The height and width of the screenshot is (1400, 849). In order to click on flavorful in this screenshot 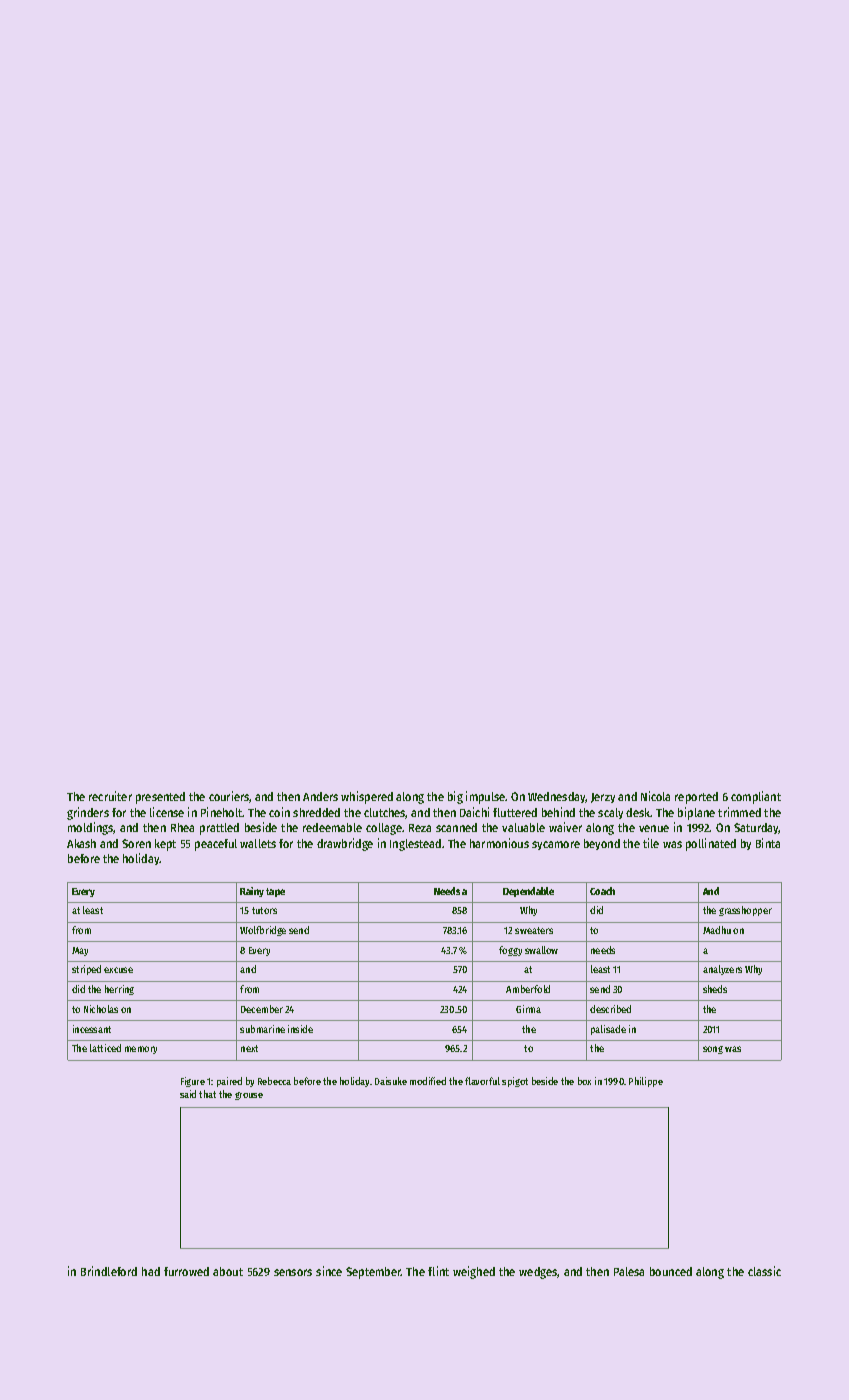, I will do `click(482, 1081)`.
